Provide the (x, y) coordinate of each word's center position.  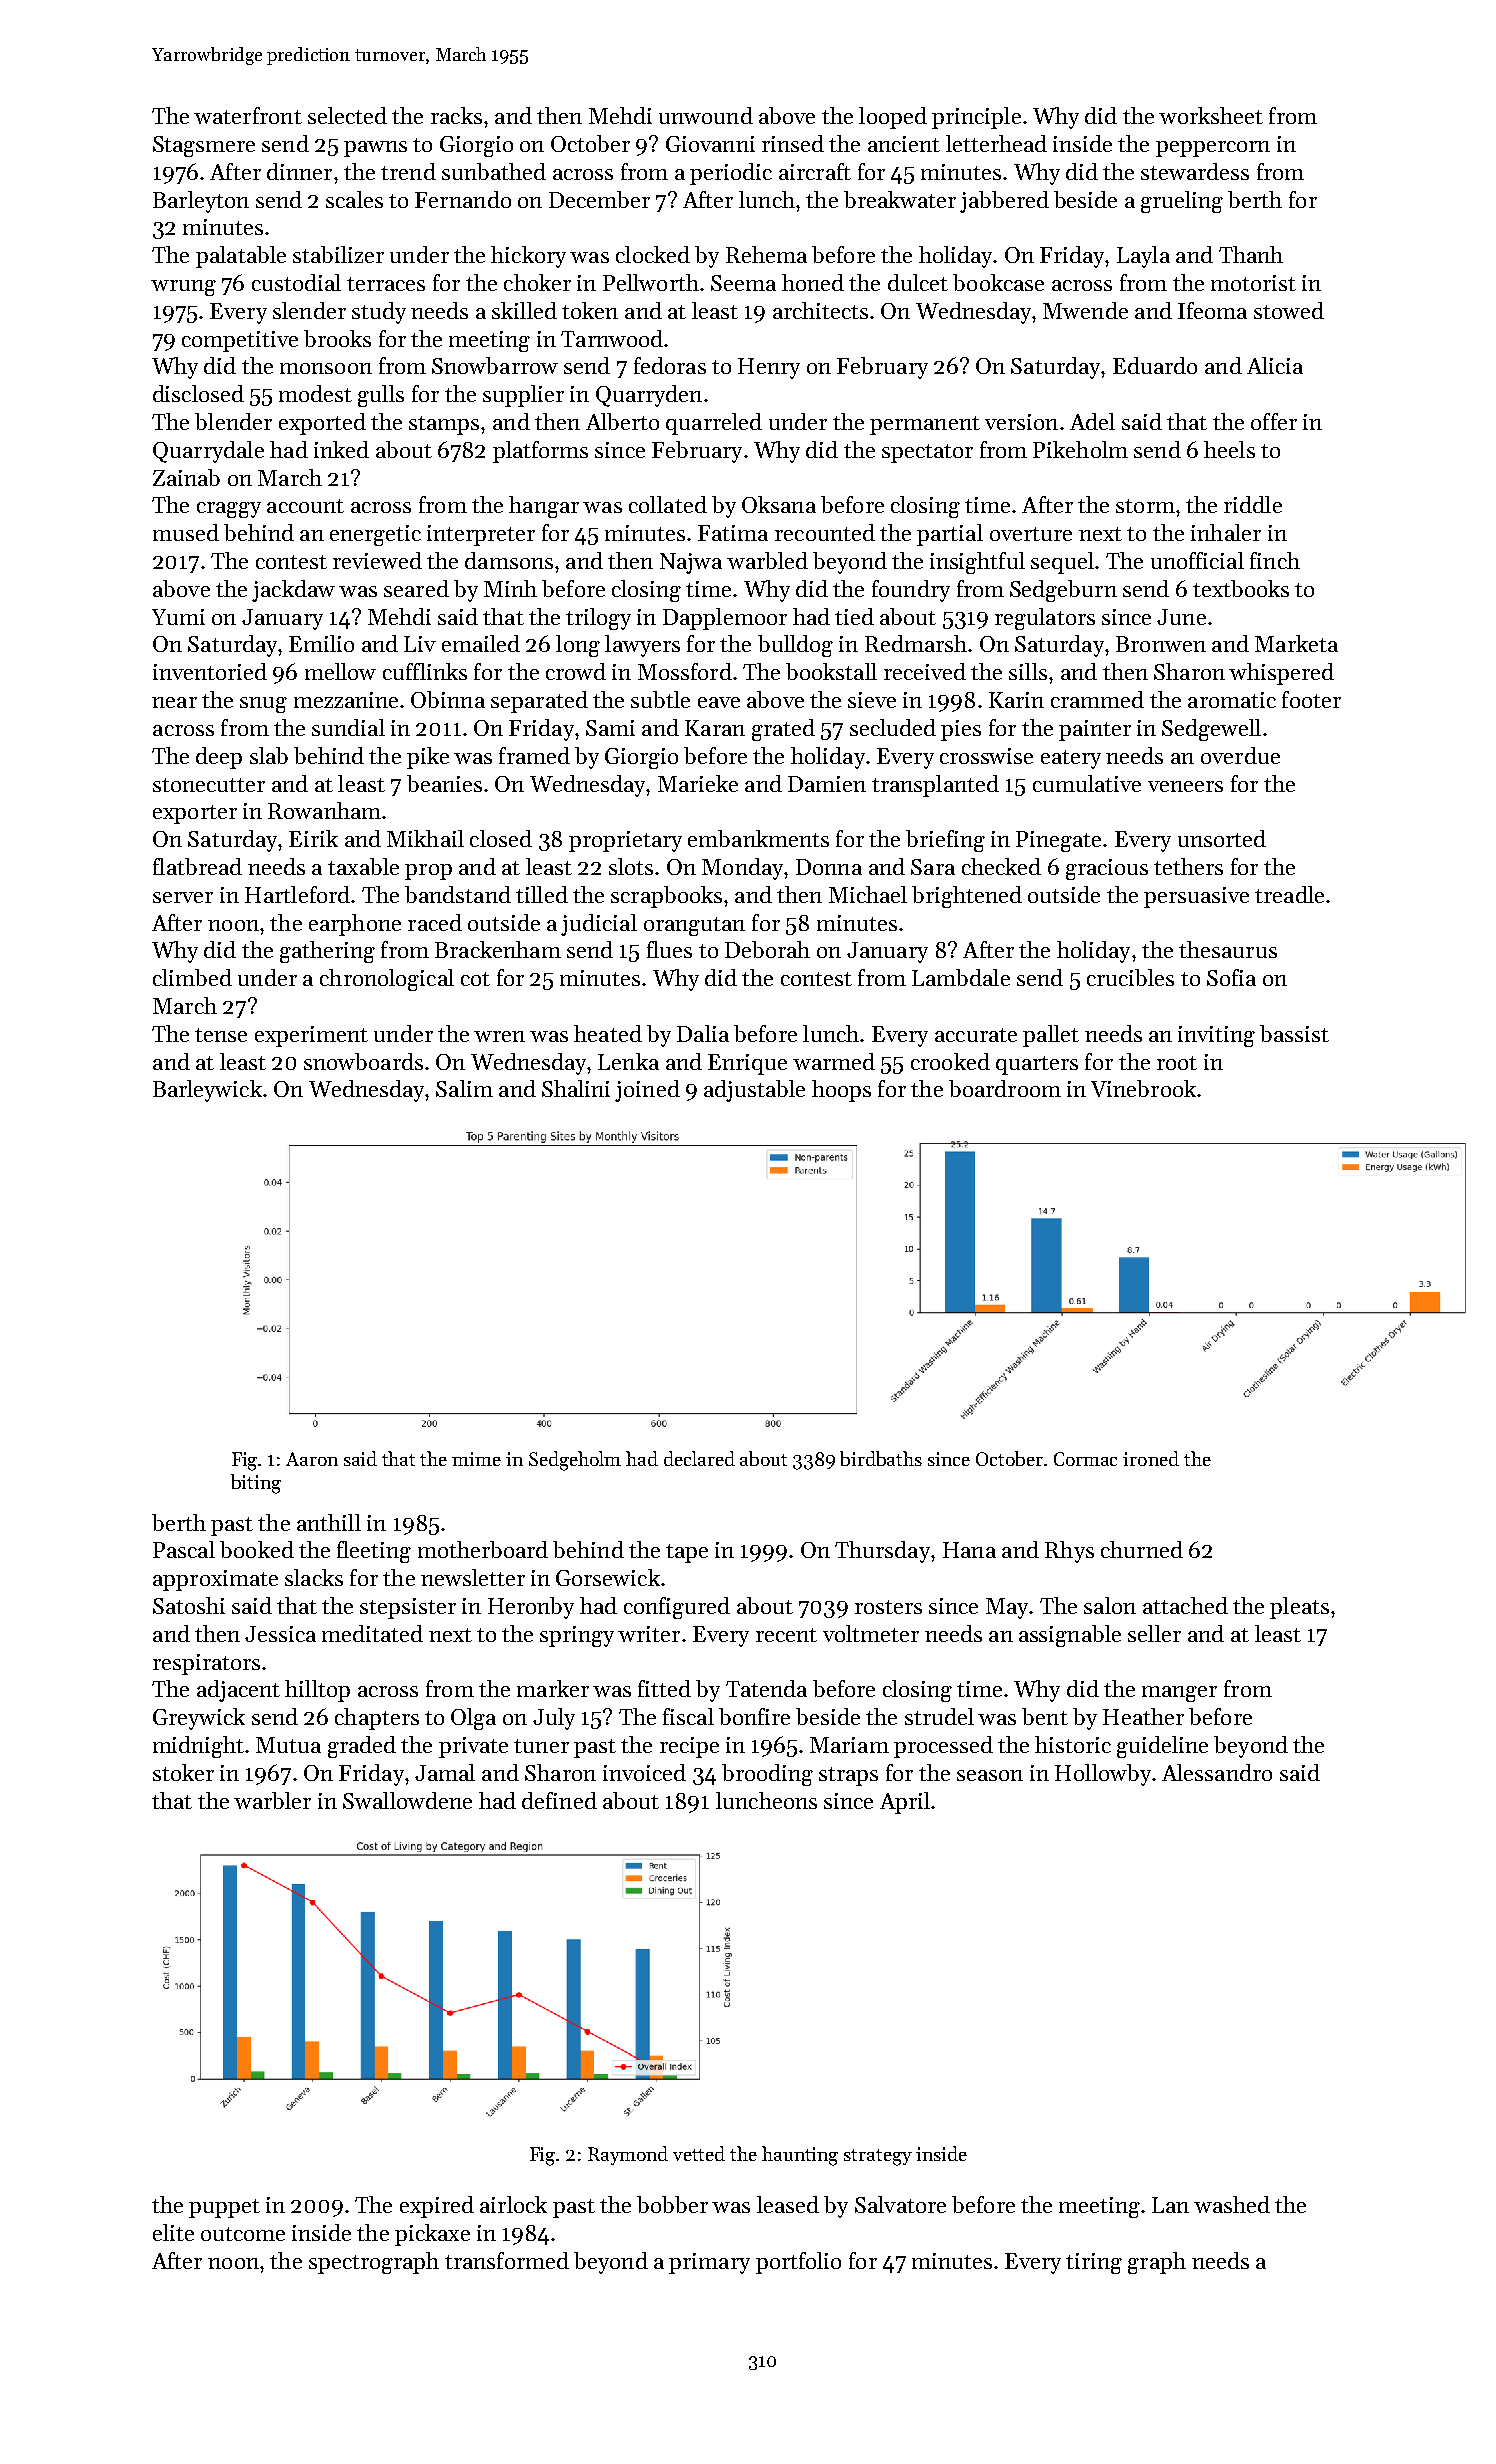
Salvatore (900, 2204)
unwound (706, 115)
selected (347, 115)
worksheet (1211, 115)
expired (437, 2207)
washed (1232, 2204)
